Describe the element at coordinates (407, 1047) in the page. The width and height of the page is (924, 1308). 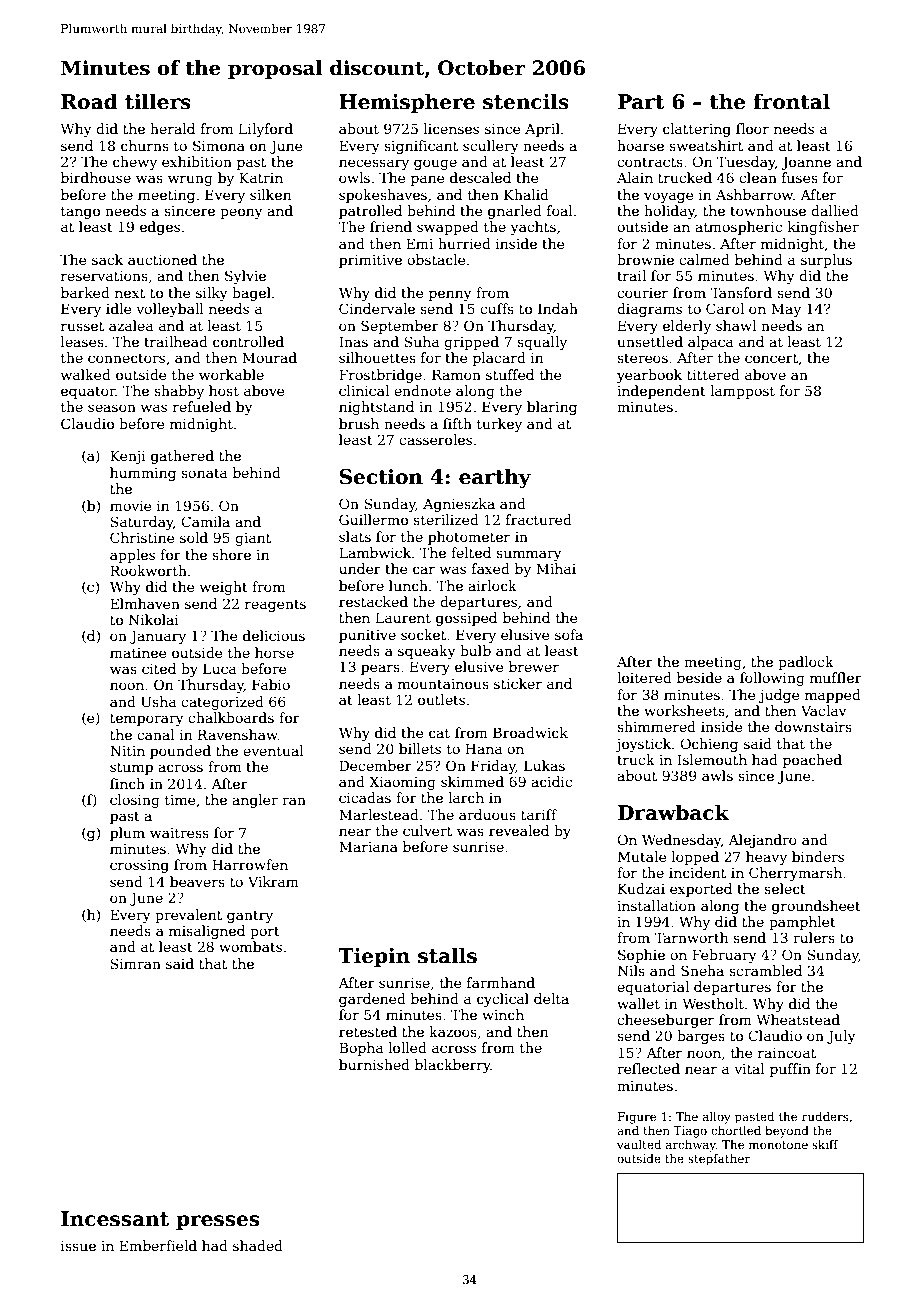
I see `lolled` at that location.
